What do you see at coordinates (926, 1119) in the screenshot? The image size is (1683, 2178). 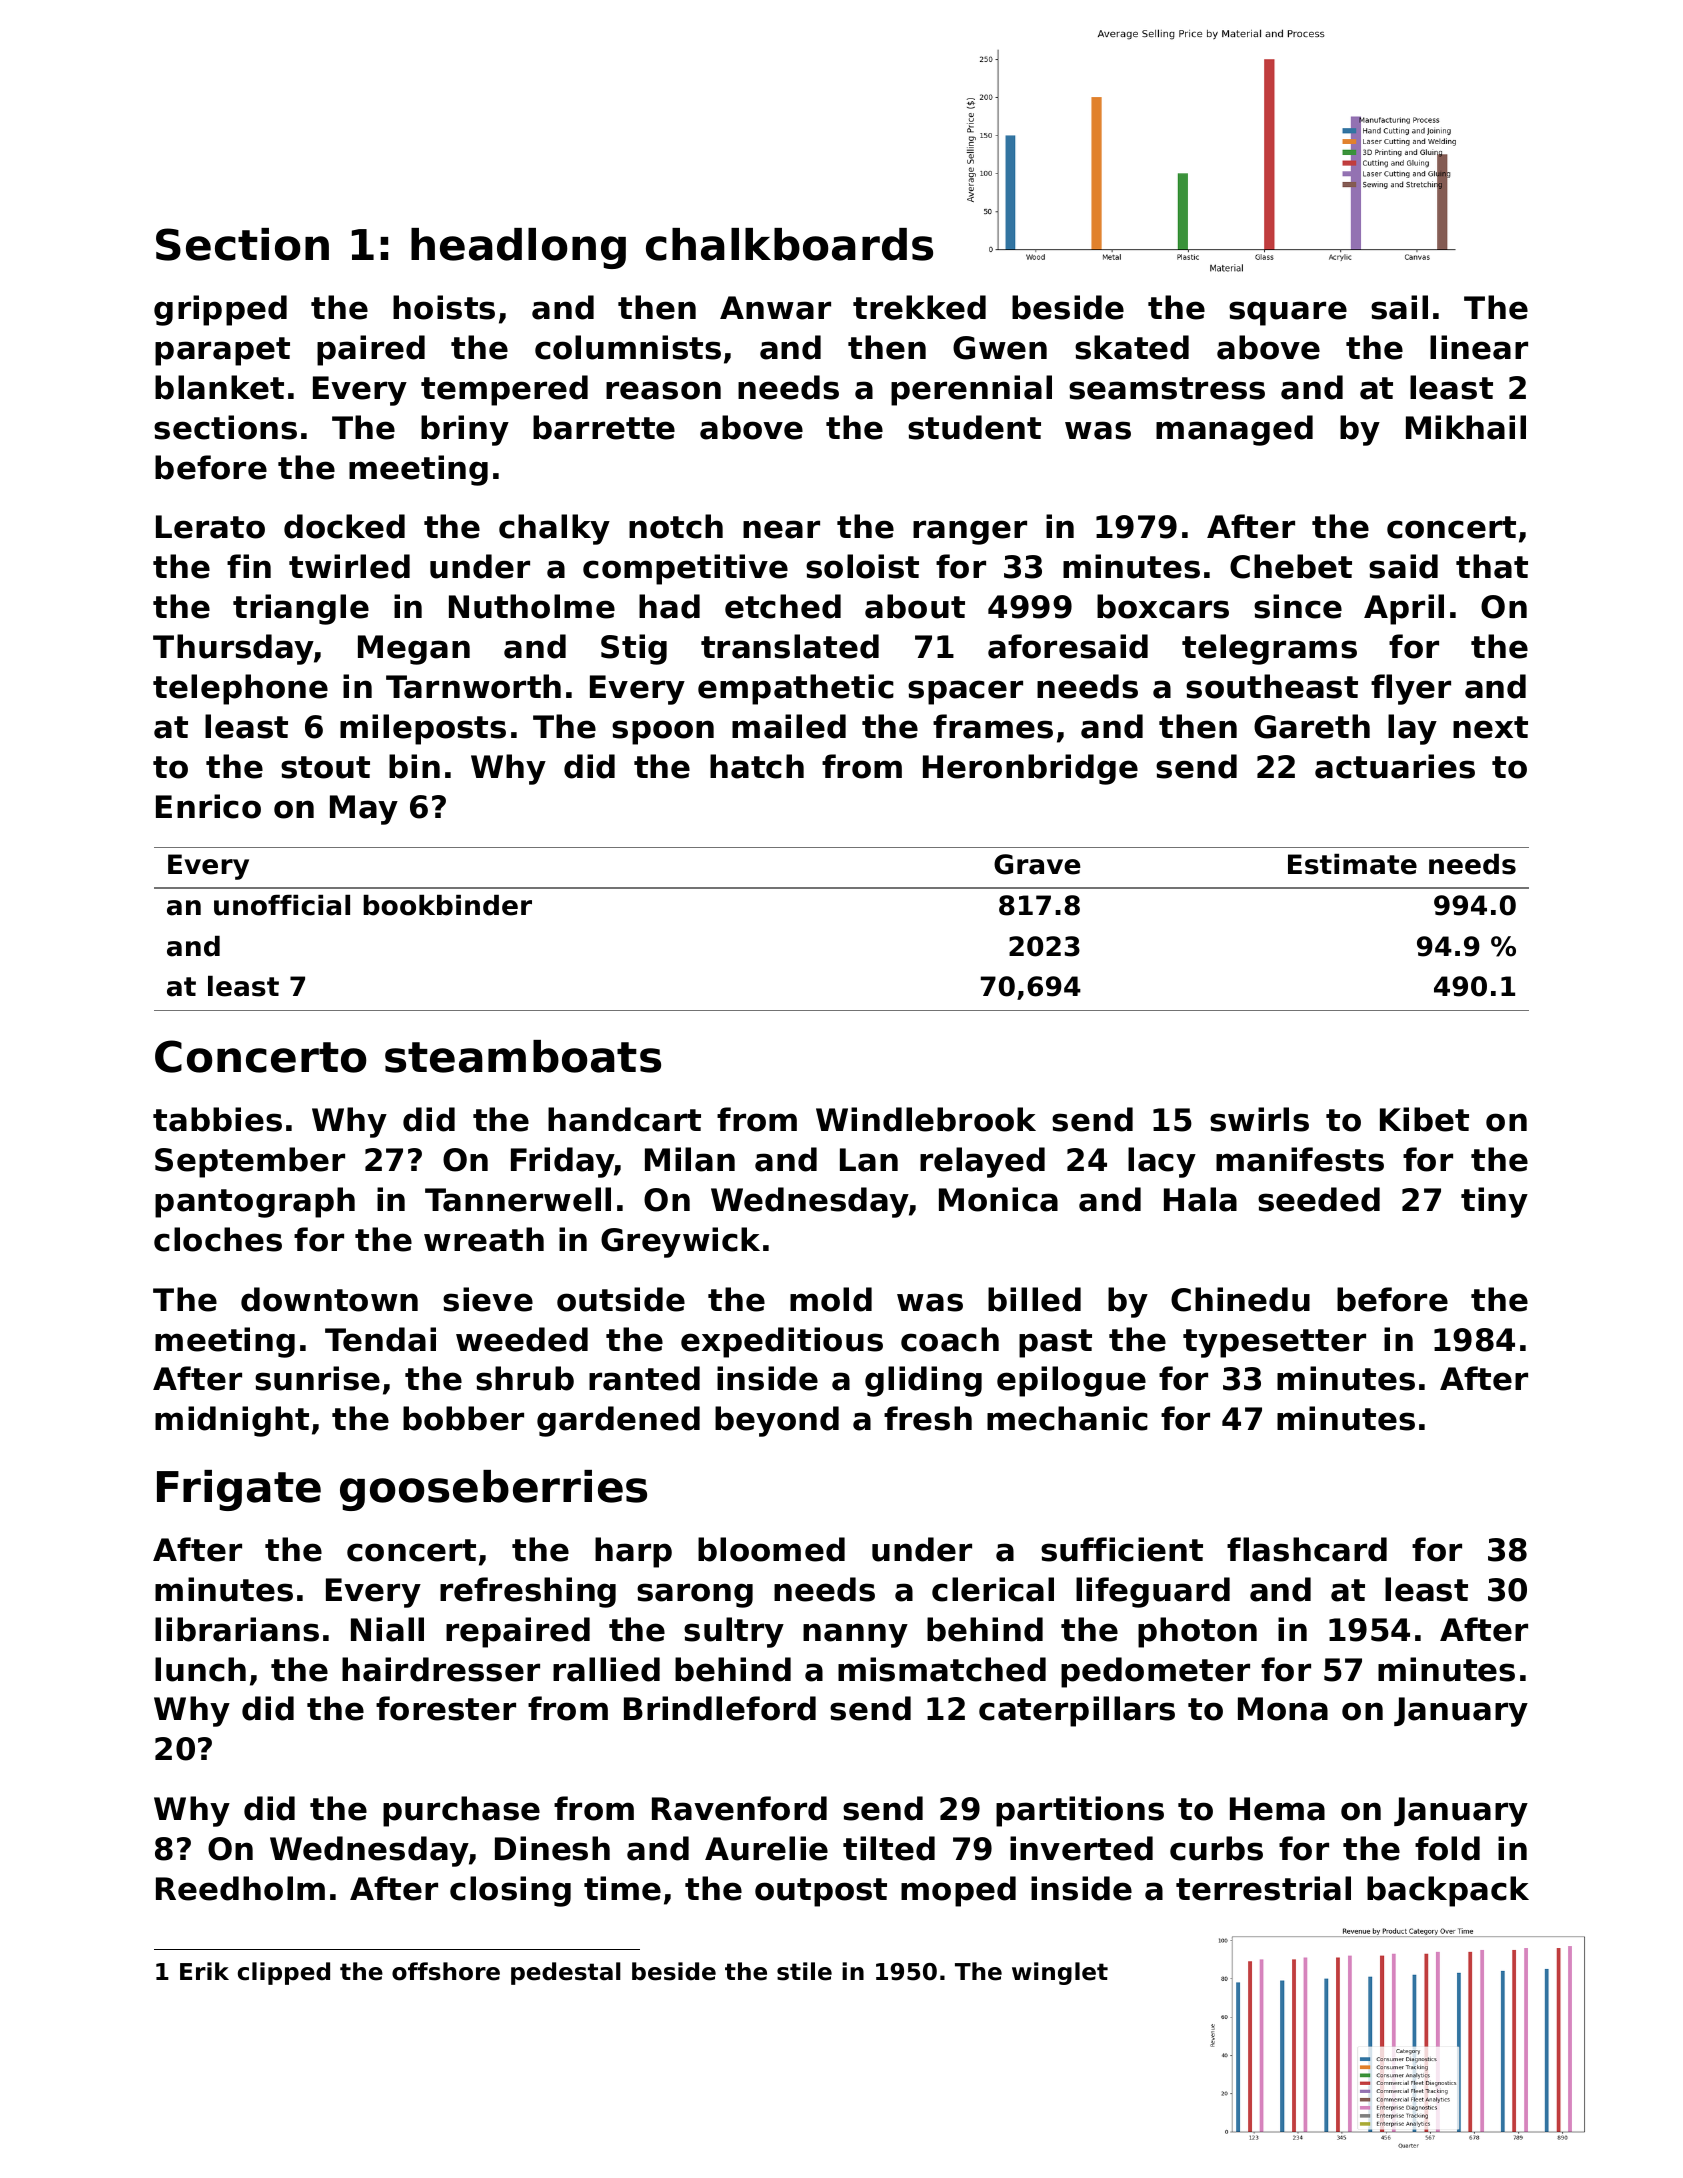 I see `Windlebrook` at bounding box center [926, 1119].
